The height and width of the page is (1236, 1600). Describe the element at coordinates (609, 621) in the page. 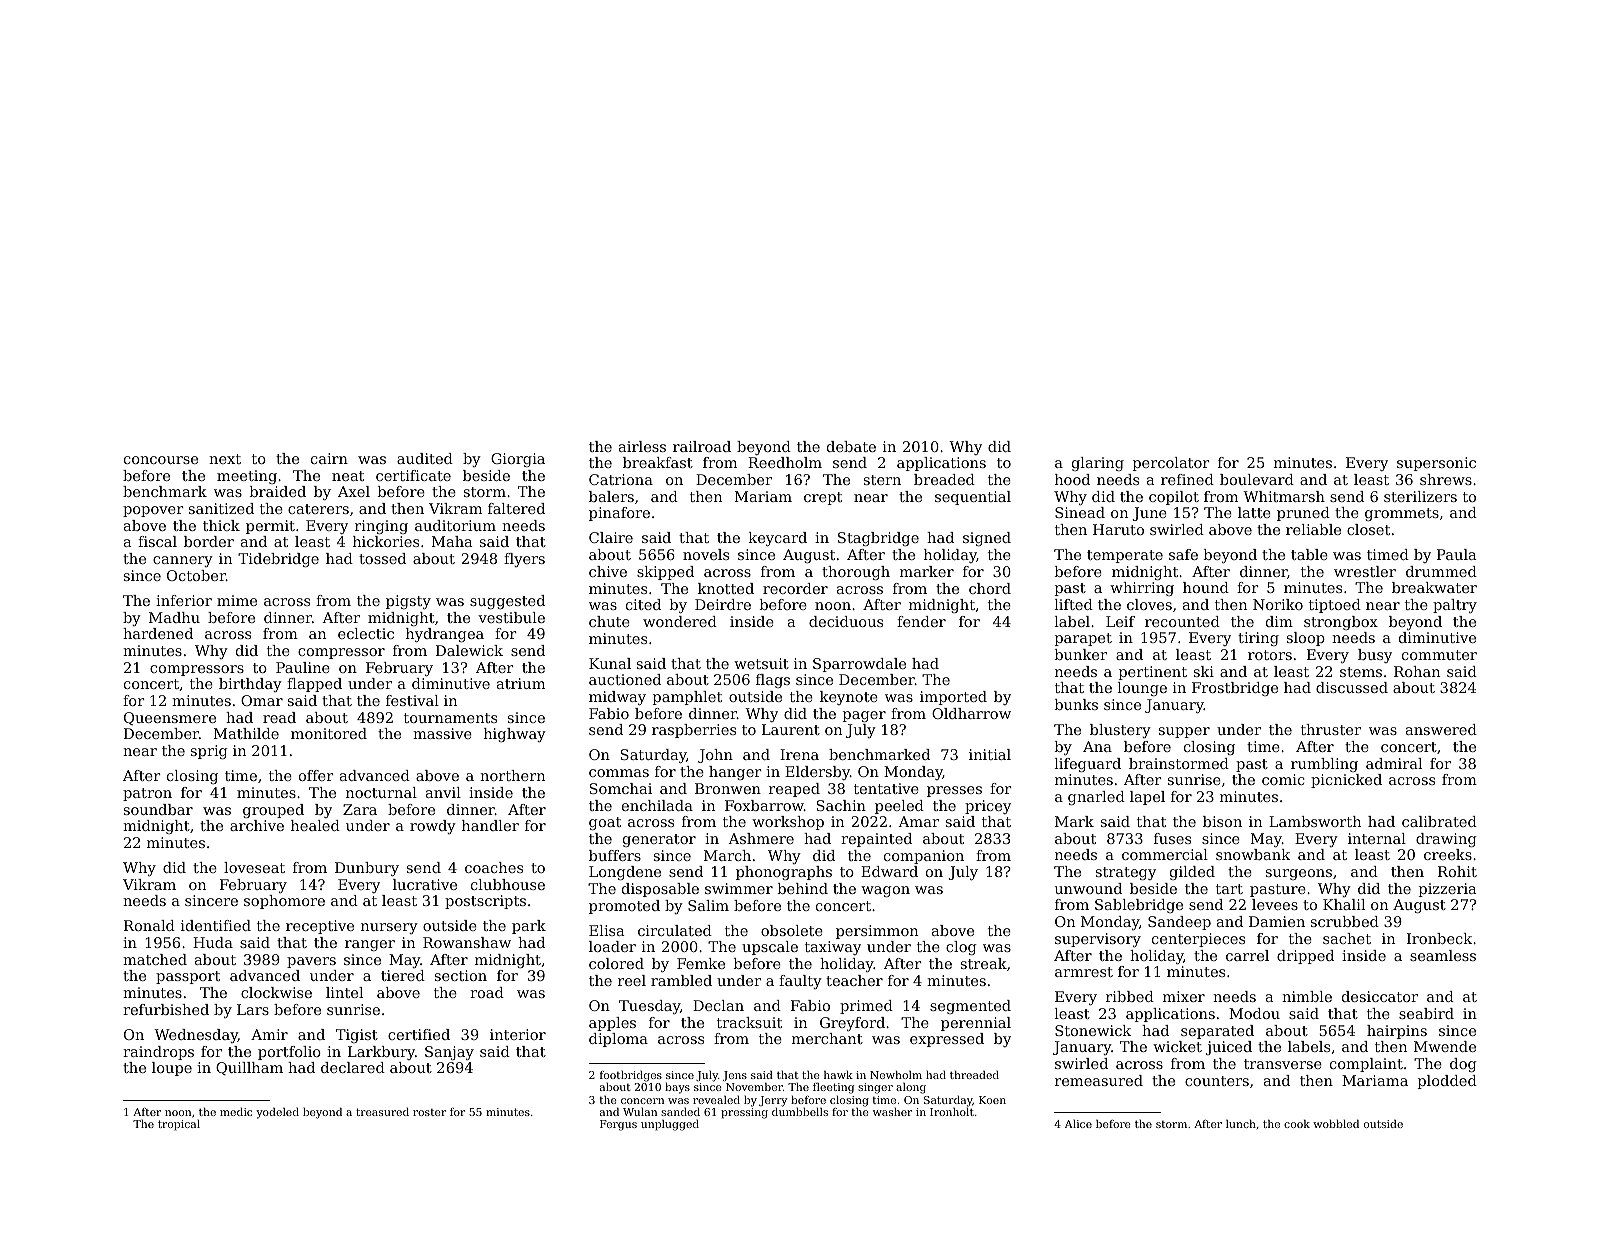

I see `chute` at that location.
